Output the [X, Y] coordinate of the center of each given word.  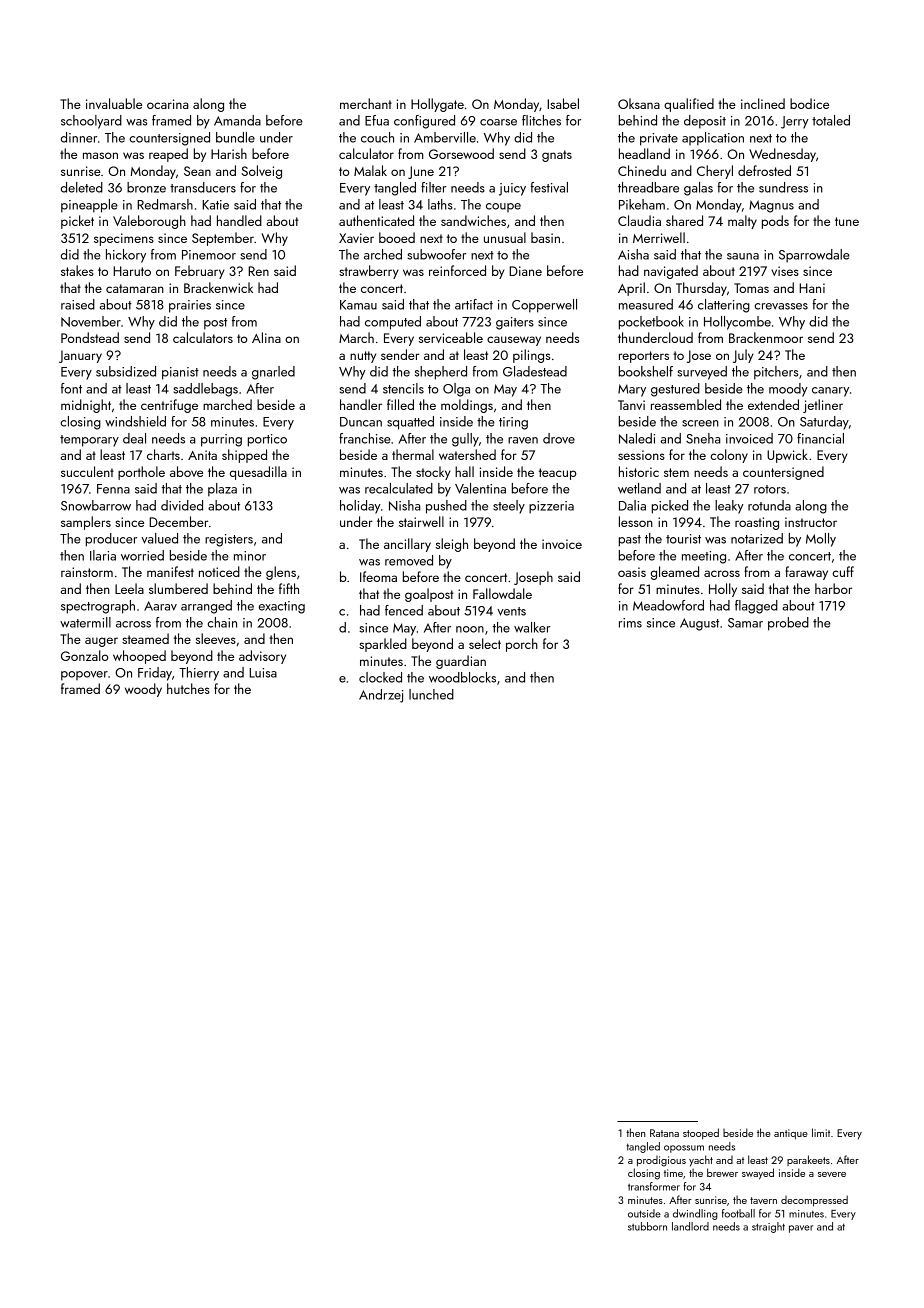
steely [509, 507]
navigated [671, 272]
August [699, 624]
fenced [404, 610]
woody [143, 690]
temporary [89, 441]
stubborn [647, 1226]
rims [630, 623]
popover [84, 676]
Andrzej [381, 696]
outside [644, 1213]
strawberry [369, 272]
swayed [758, 1174]
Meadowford [668, 605]
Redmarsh [165, 204]
